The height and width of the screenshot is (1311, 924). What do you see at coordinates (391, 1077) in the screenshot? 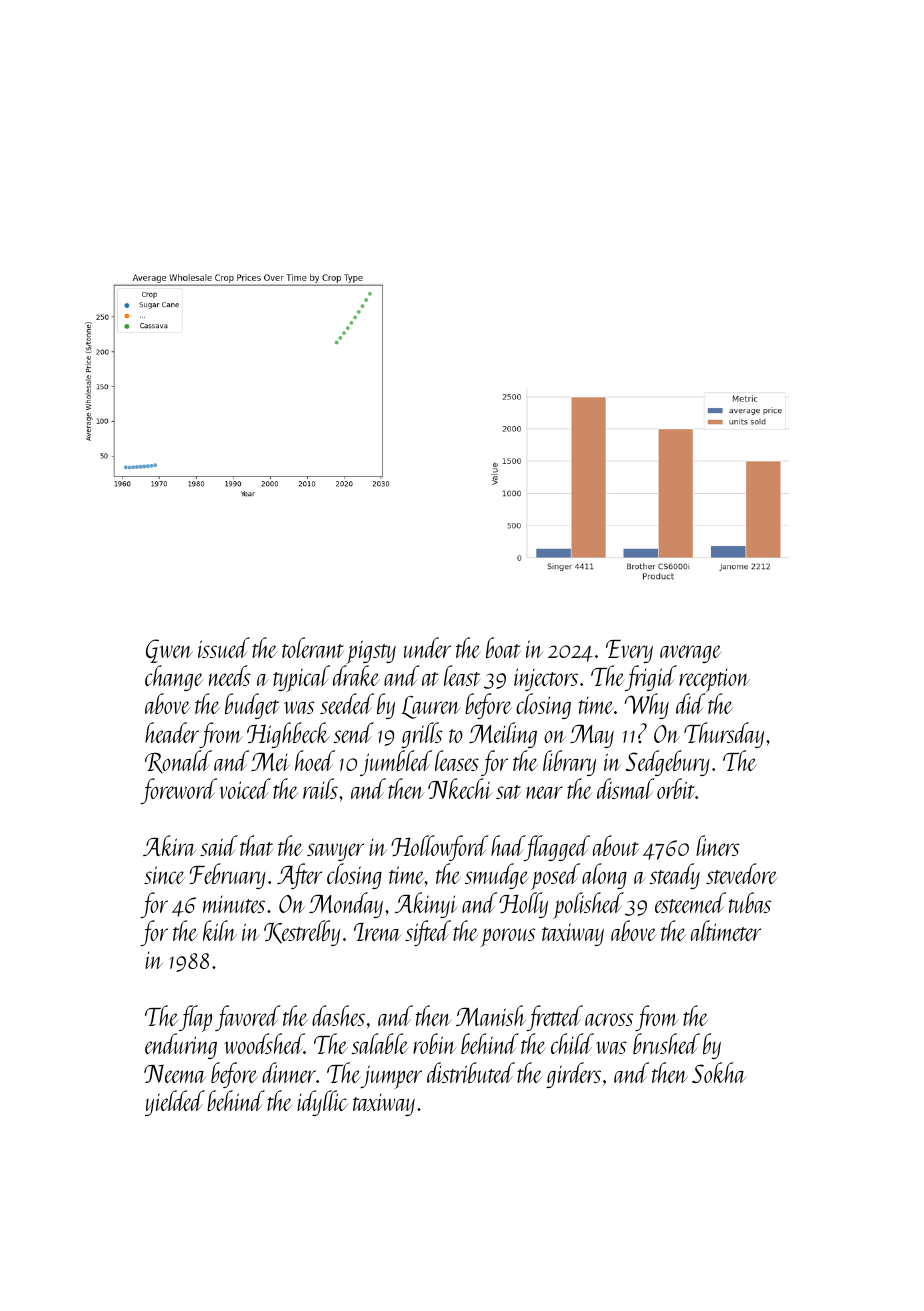
I see `jumper` at bounding box center [391, 1077].
